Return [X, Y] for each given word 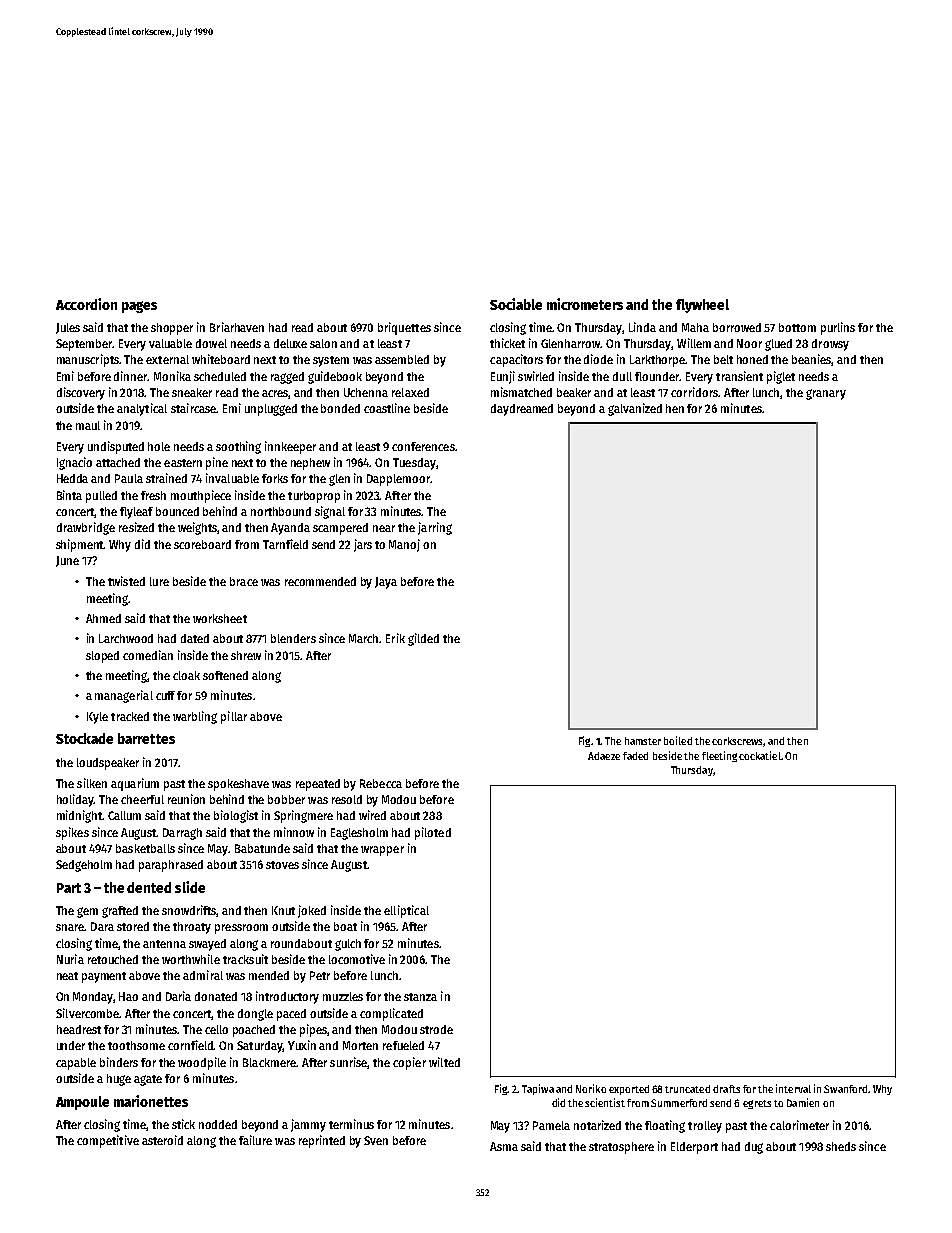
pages [139, 307]
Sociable [516, 304]
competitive [108, 1141]
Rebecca [381, 783]
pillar [234, 717]
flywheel [702, 306]
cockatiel [760, 755]
